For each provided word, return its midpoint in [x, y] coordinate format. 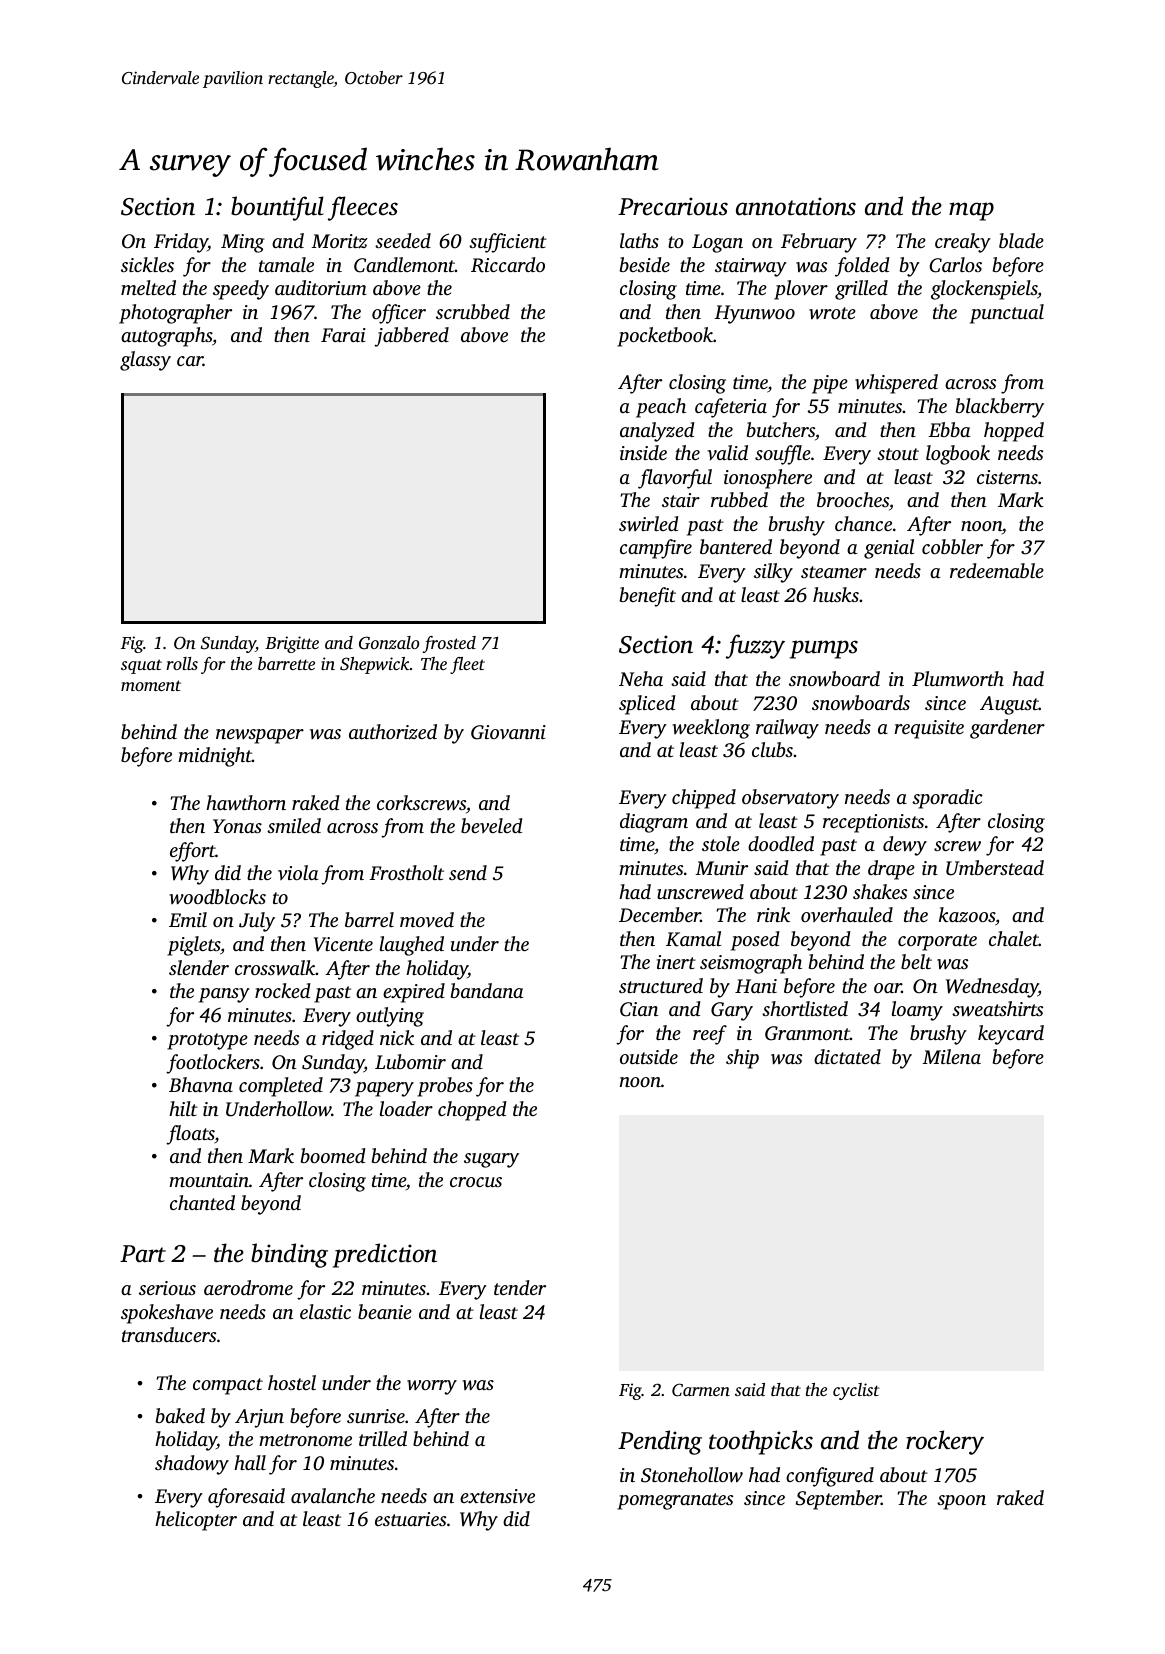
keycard [1011, 1035]
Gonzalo [389, 643]
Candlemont [404, 265]
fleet [467, 665]
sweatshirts [997, 1008]
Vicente [343, 944]
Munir [722, 868]
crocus [476, 1182]
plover [801, 290]
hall [250, 1462]
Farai [343, 335]
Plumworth [958, 678]
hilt [183, 1108]
